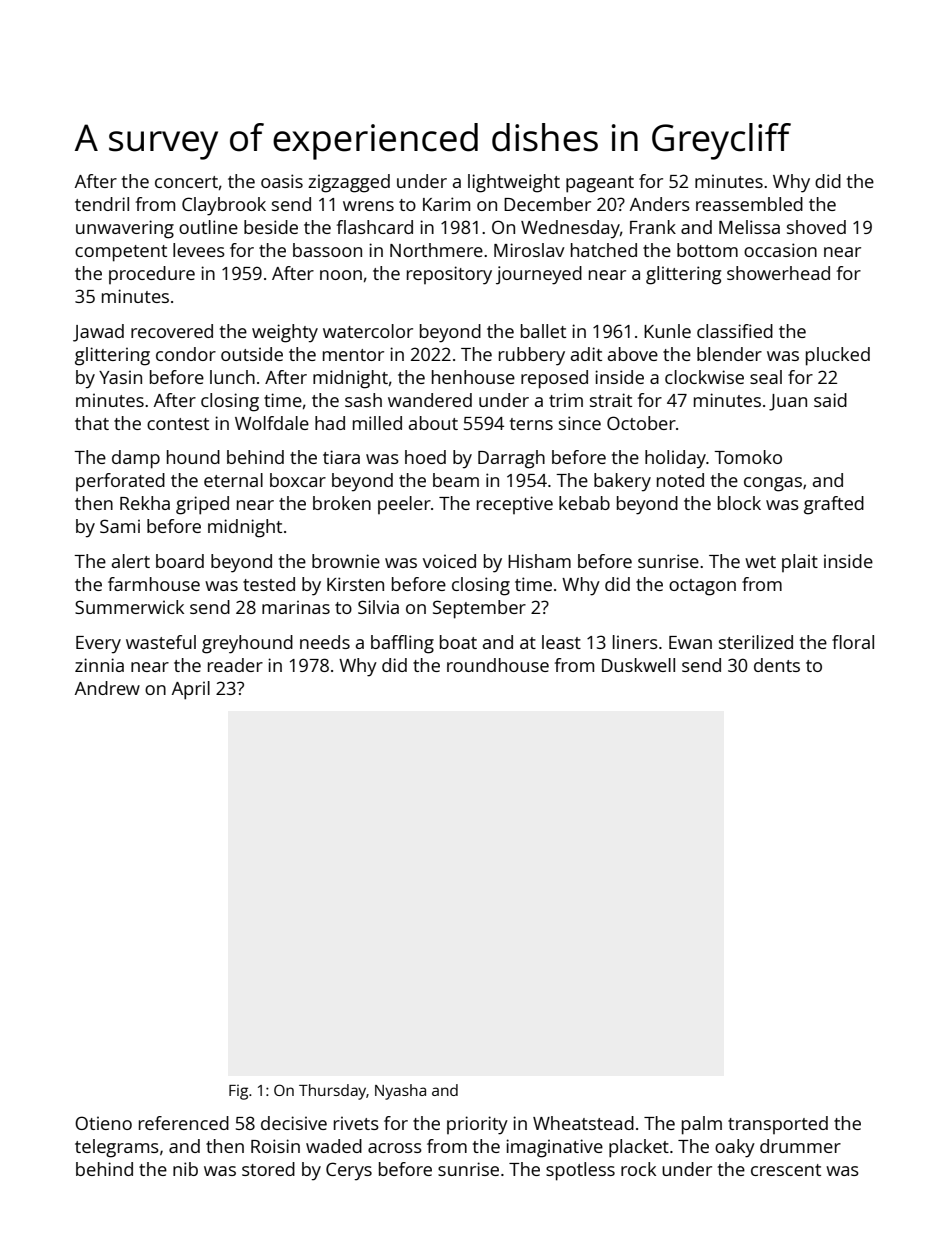 The image size is (952, 1233). Describe the element at coordinates (117, 1148) in the screenshot. I see `telegrams` at that location.
